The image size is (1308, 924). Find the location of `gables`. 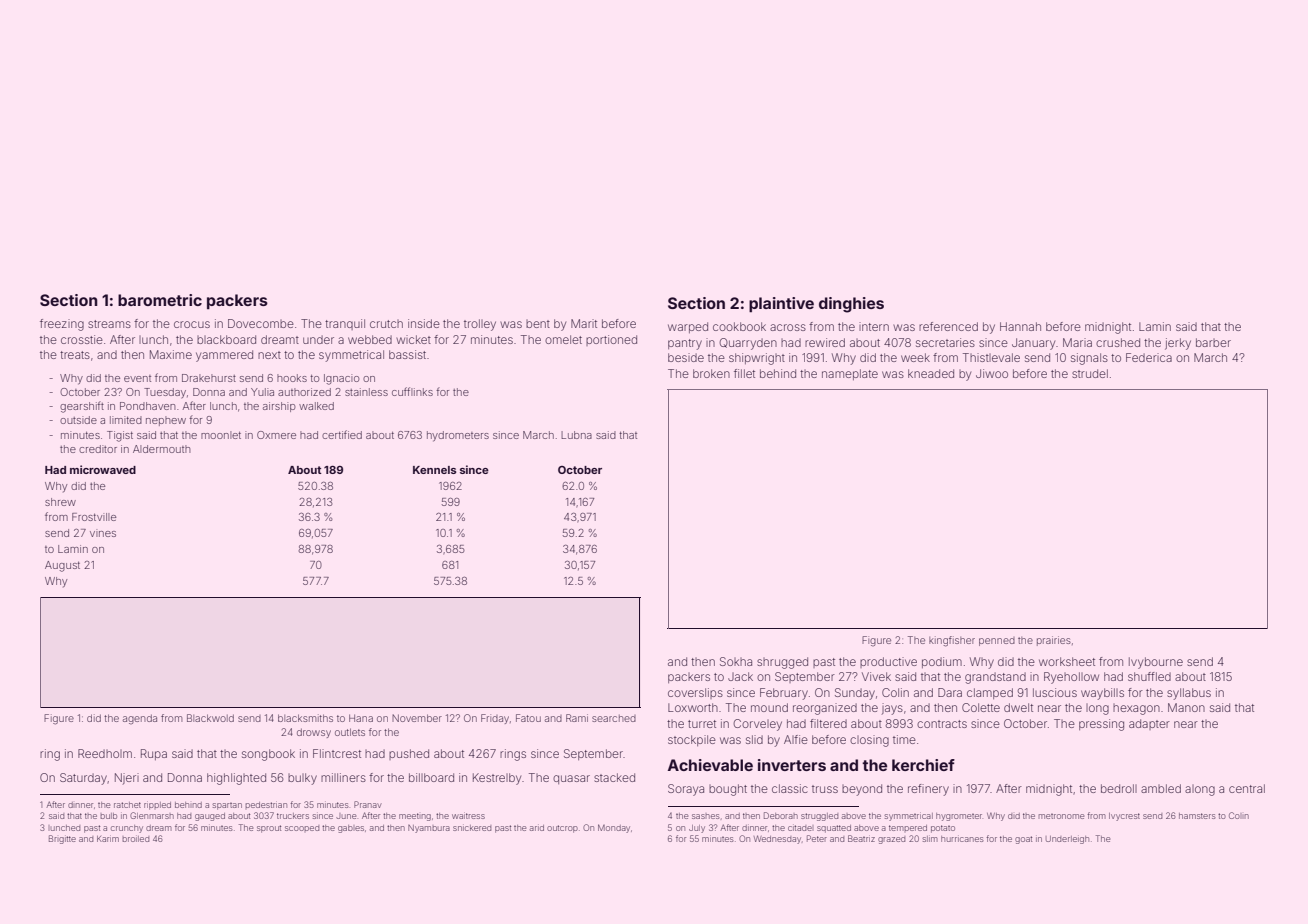

gables is located at coordinates (351, 829).
